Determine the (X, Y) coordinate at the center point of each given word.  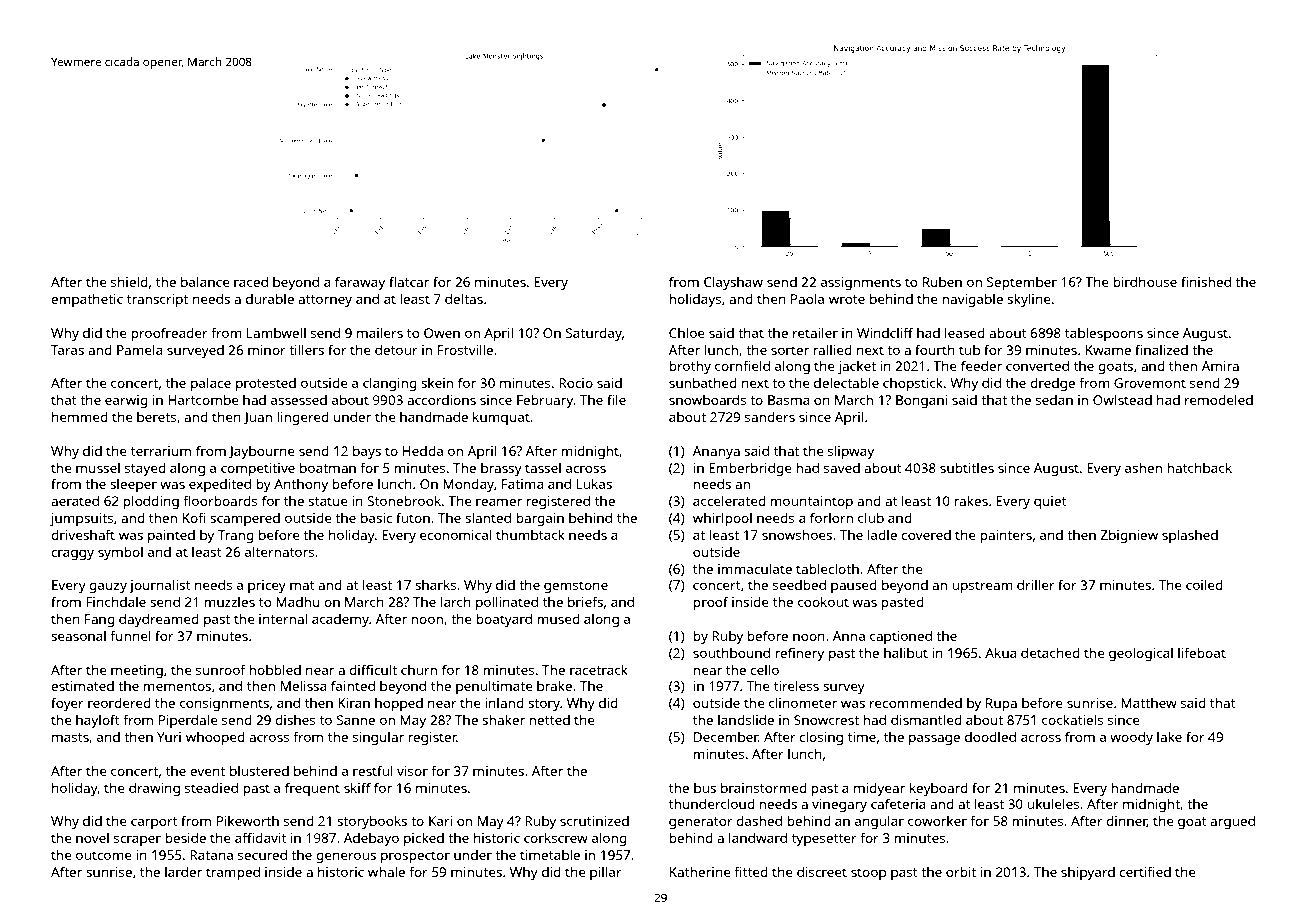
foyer (67, 704)
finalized (1161, 349)
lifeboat (1202, 652)
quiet (1050, 502)
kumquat (501, 418)
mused (558, 619)
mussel (98, 468)
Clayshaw (733, 283)
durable (270, 299)
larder (183, 872)
